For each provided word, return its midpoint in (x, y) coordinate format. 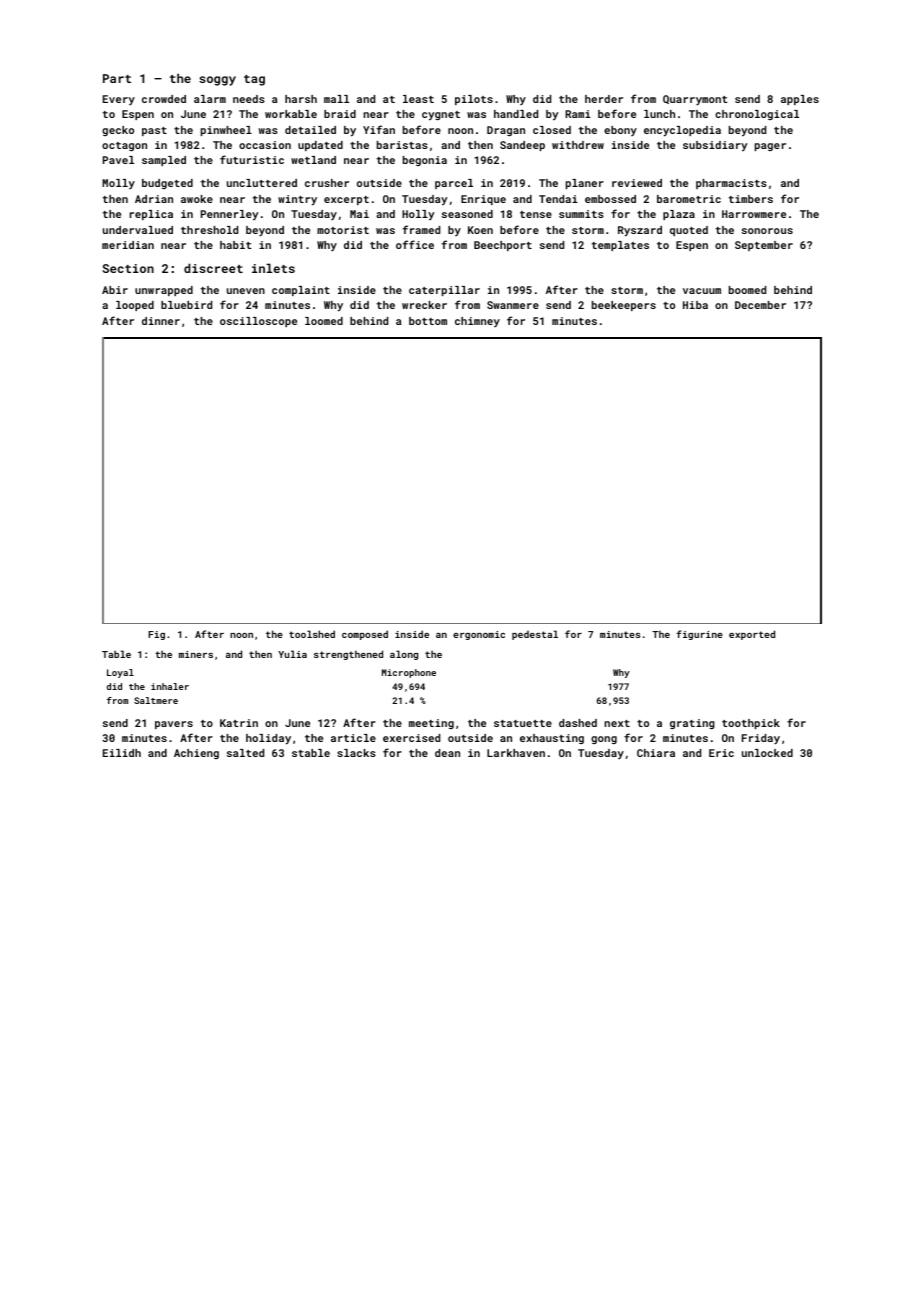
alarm (210, 99)
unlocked (767, 753)
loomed (324, 321)
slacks (356, 753)
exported (752, 635)
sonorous (767, 231)
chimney (477, 322)
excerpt (346, 200)
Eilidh (122, 753)
